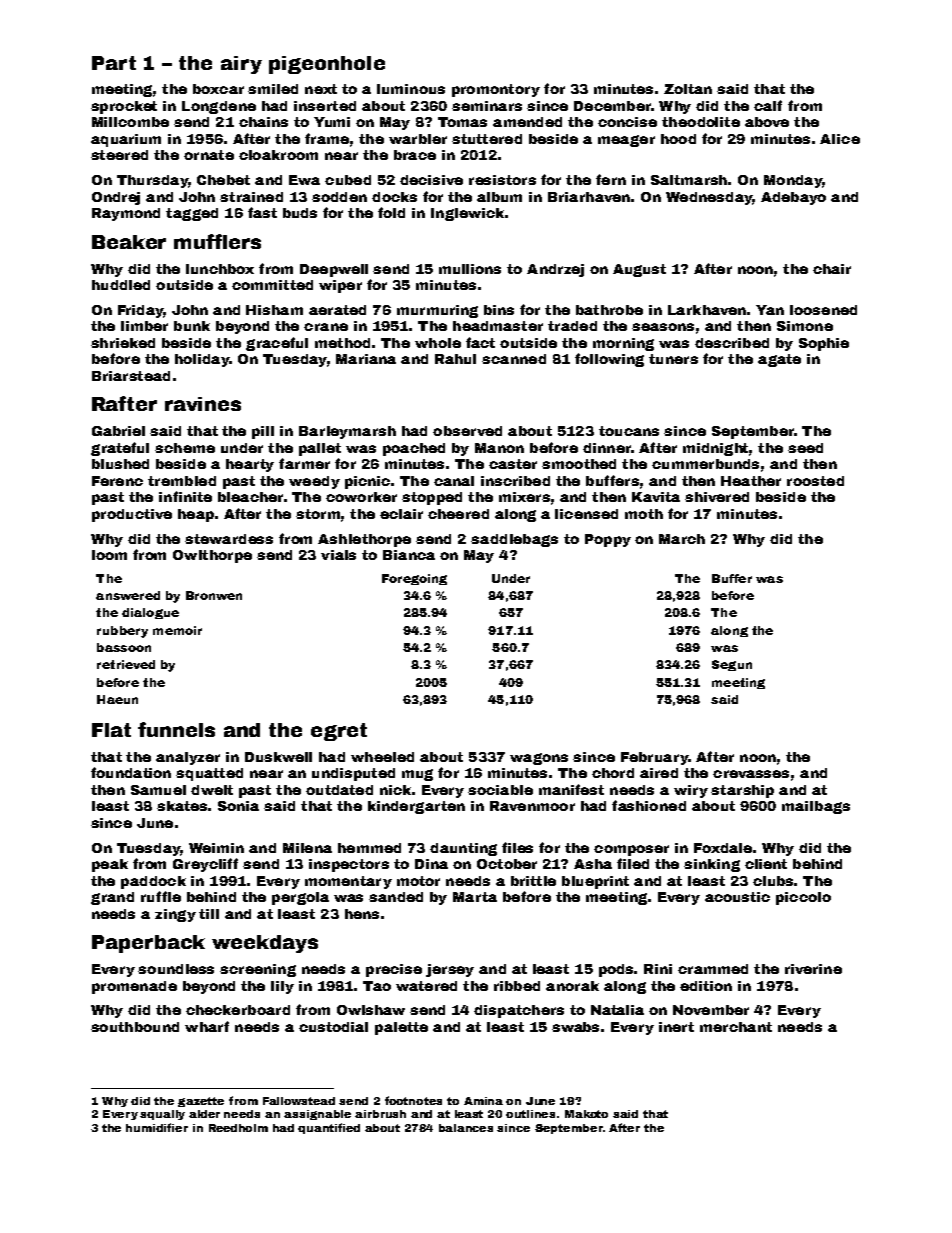 This document has height=1233, width=952. Describe the element at coordinates (117, 699) in the document. I see `Haeun` at that location.
